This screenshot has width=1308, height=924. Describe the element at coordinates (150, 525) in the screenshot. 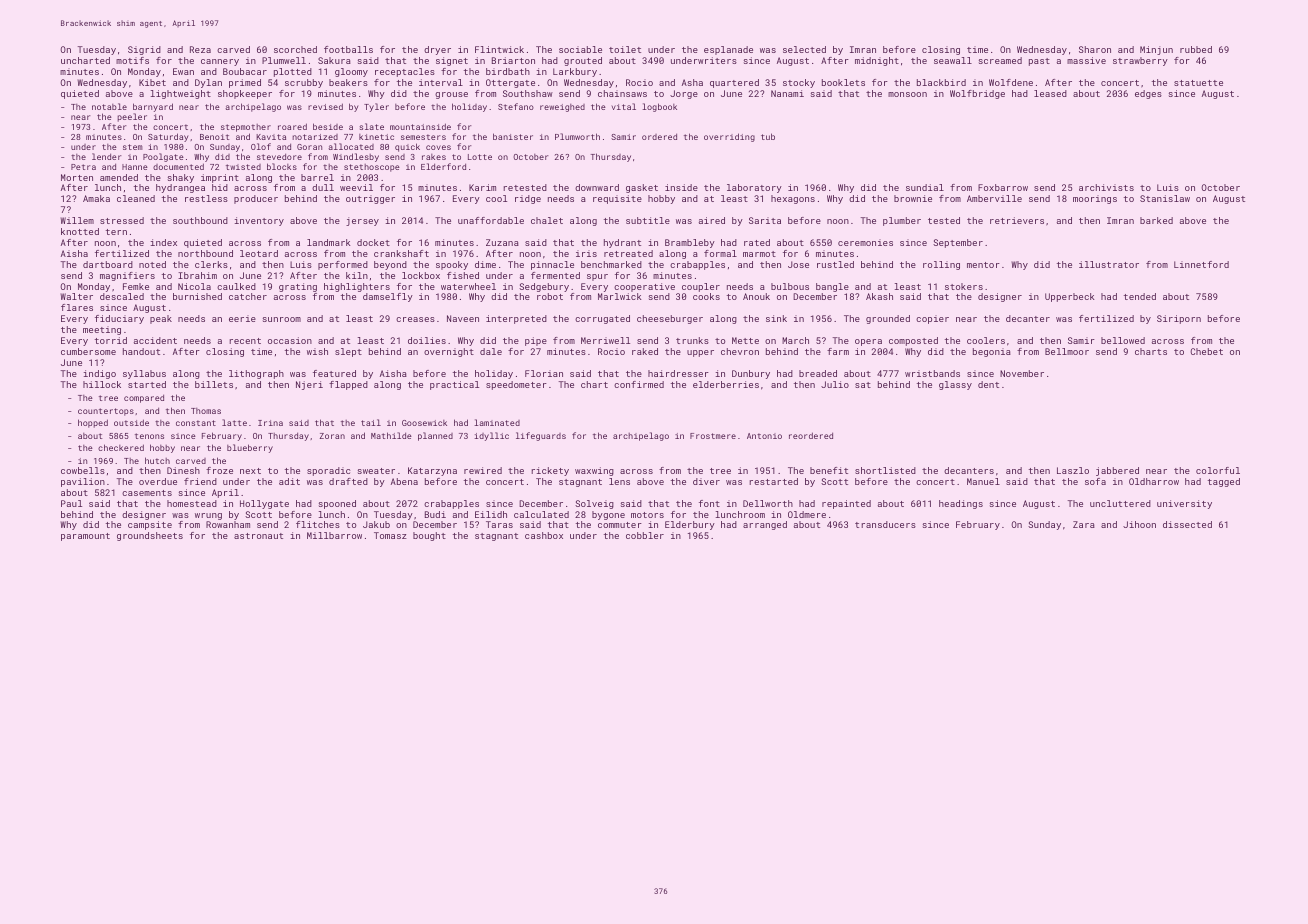

I see `campsite` at that location.
